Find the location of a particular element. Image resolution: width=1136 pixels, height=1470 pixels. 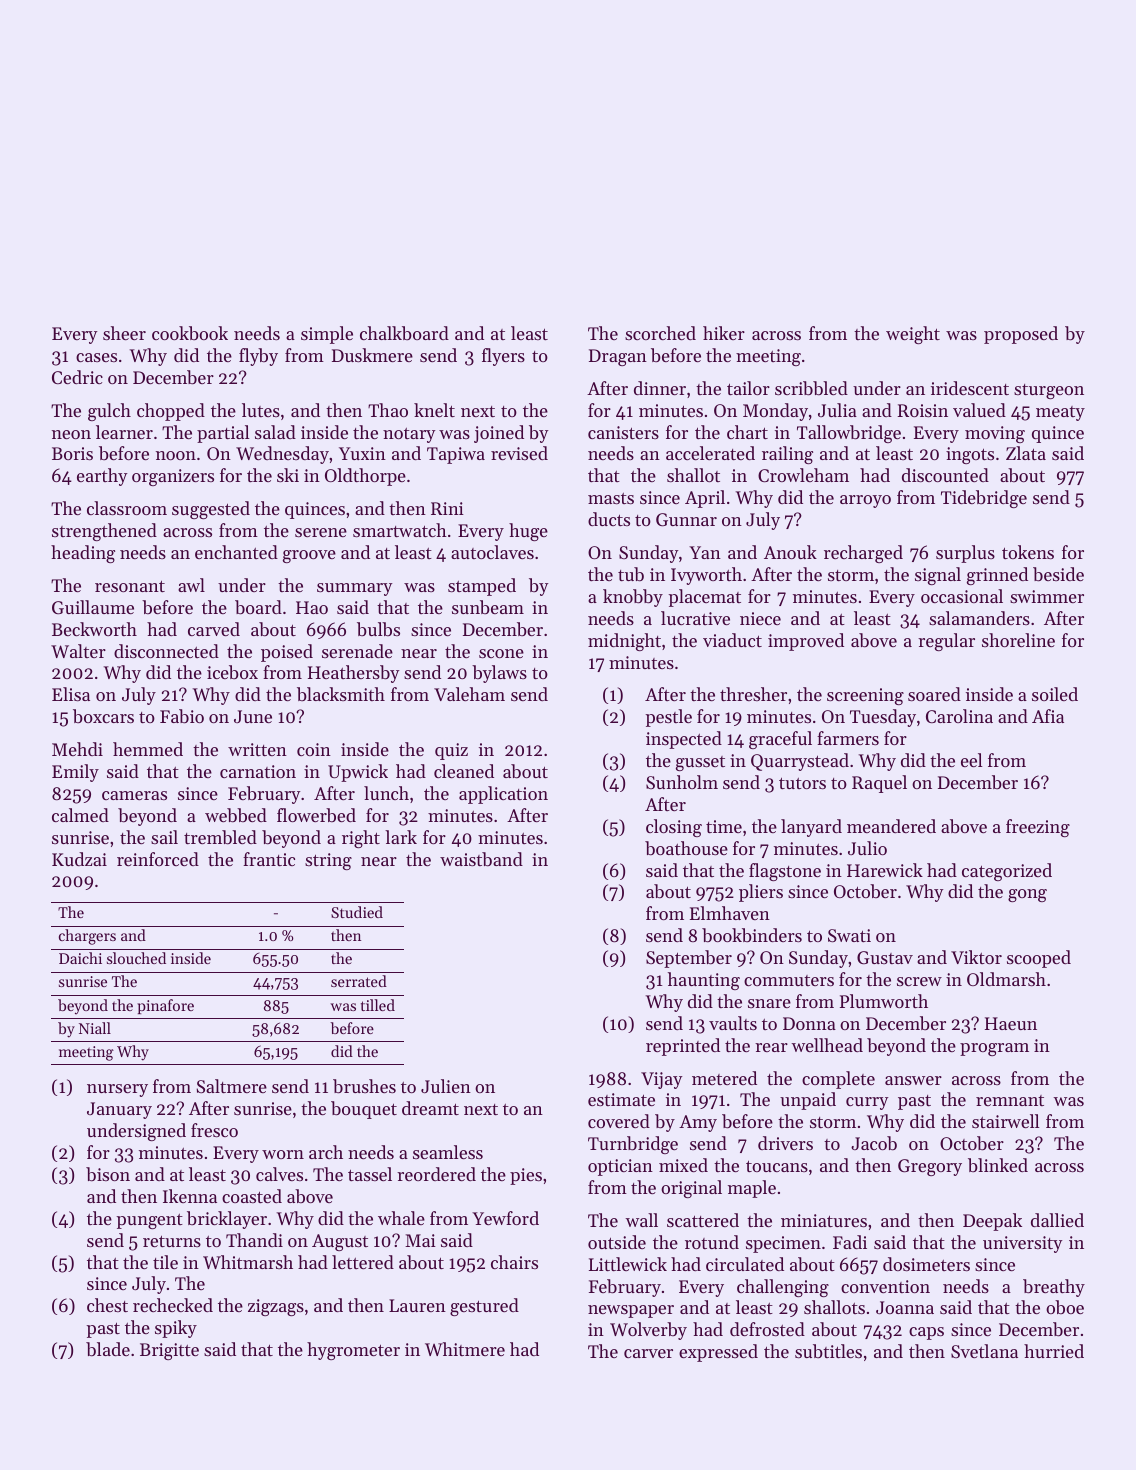

dreamt is located at coordinates (430, 1108).
